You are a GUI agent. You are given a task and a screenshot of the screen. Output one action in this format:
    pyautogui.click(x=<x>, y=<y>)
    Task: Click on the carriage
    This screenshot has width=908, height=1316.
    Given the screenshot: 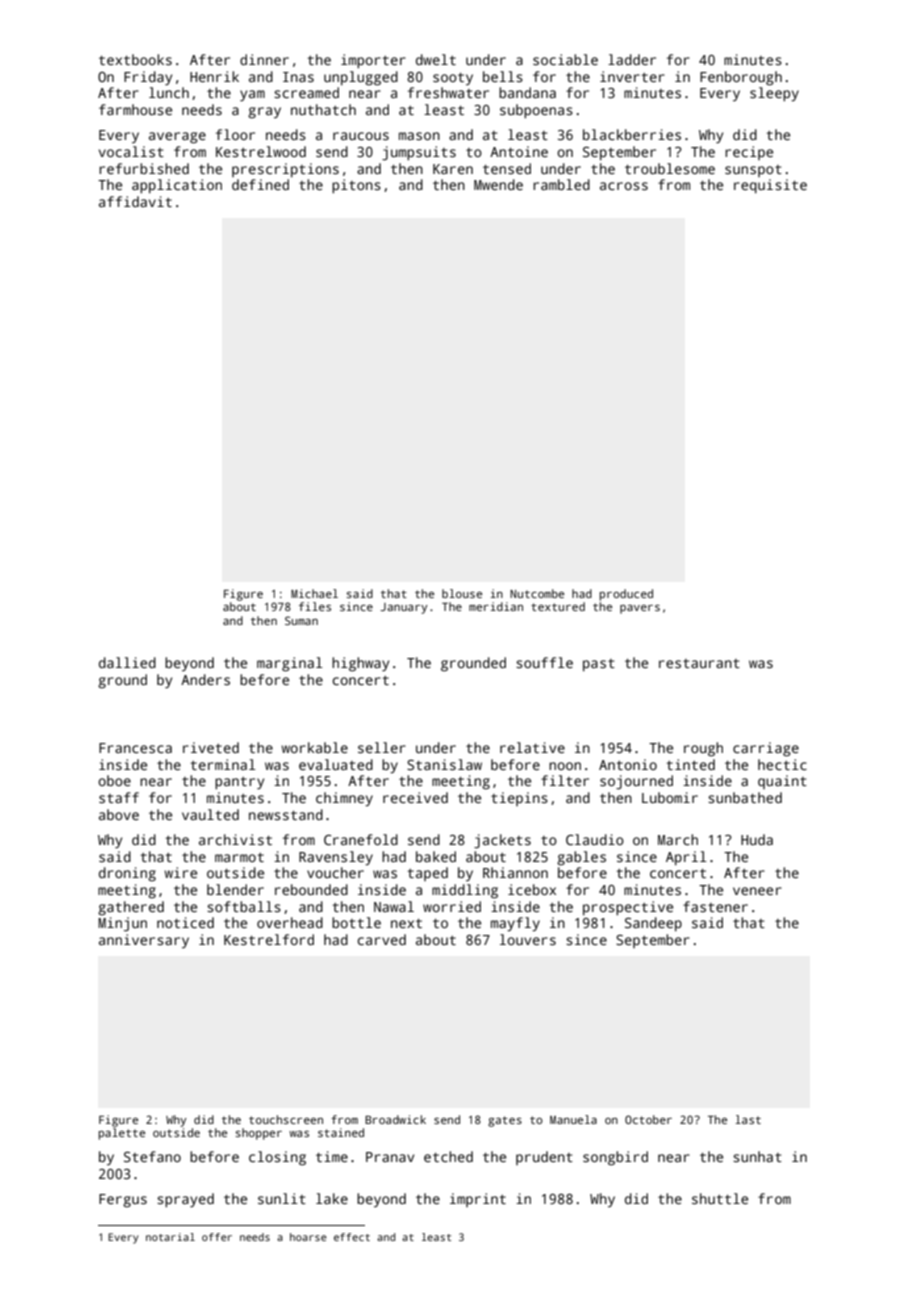 What is the action you would take?
    pyautogui.click(x=766, y=749)
